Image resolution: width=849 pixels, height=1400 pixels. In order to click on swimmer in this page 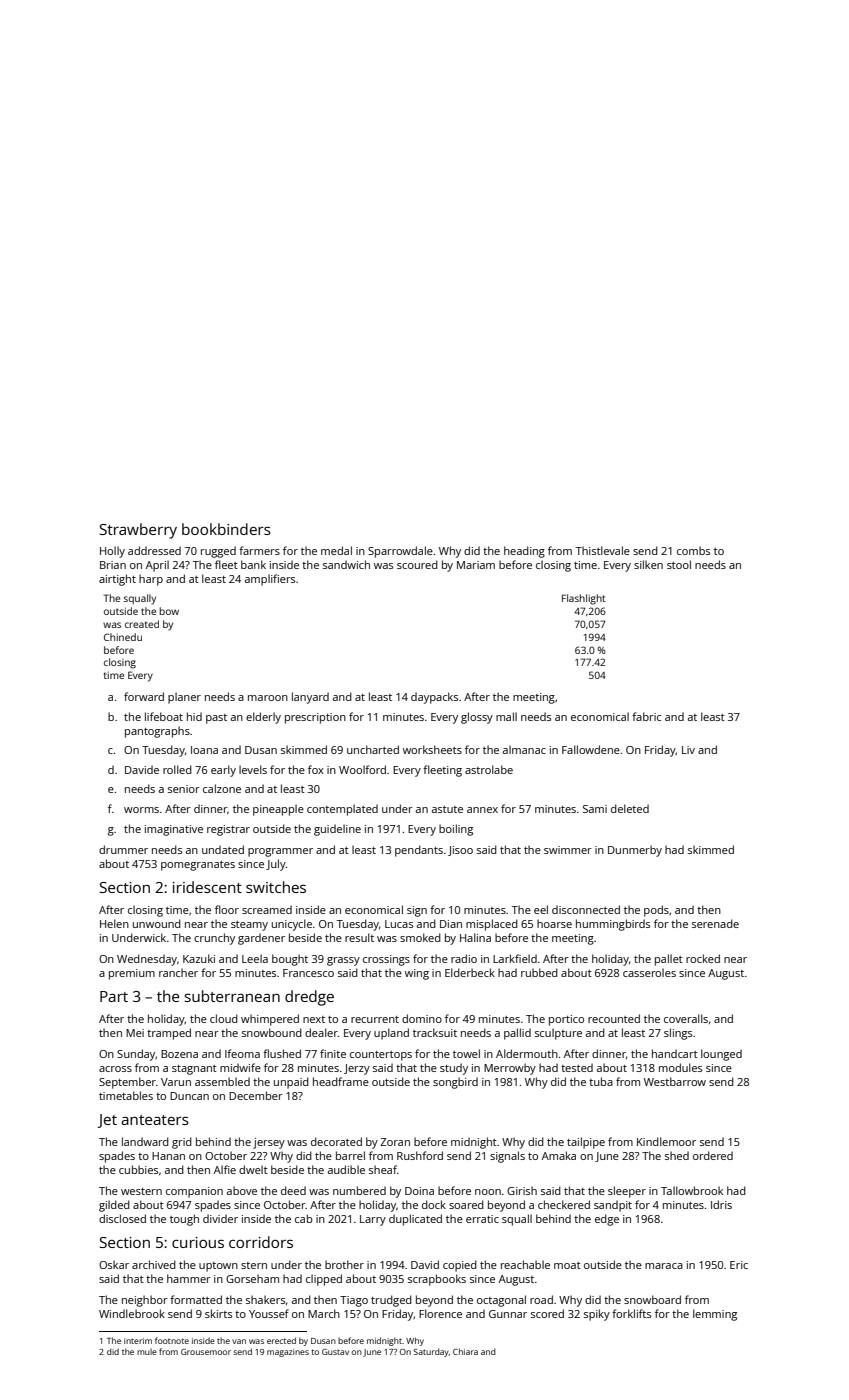, I will do `click(568, 850)`.
